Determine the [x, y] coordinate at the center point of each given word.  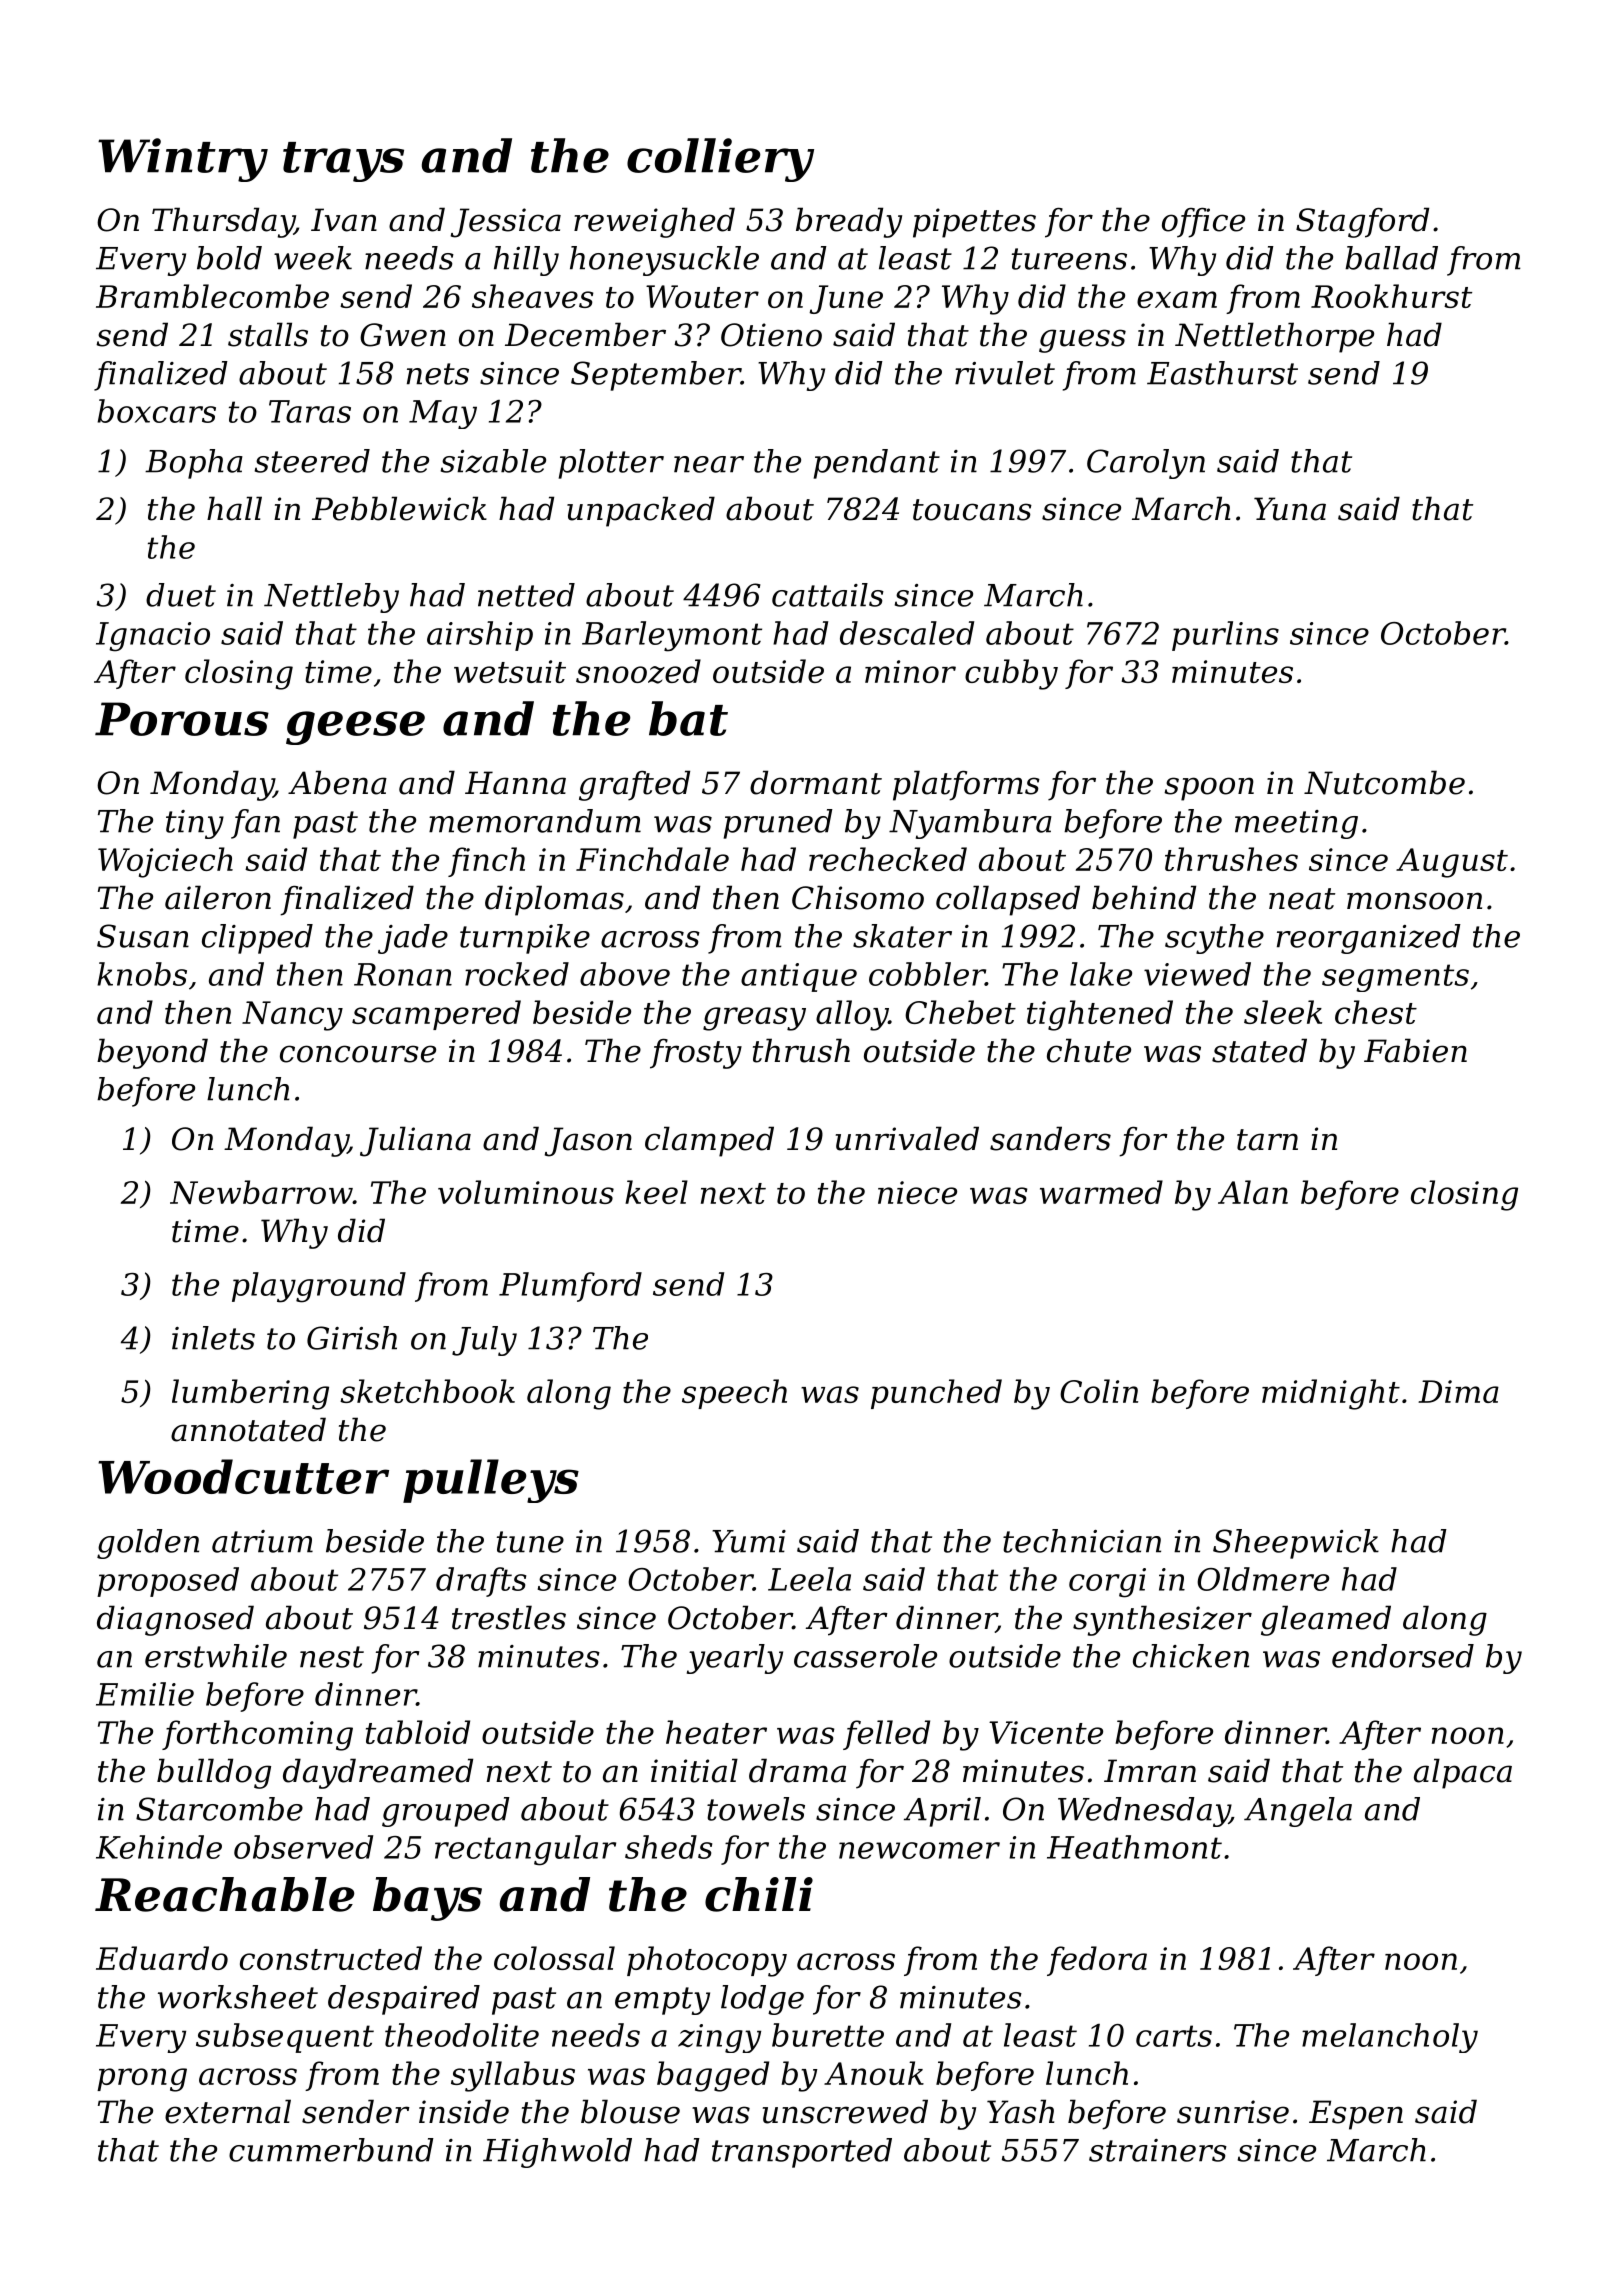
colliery [720, 160]
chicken [1191, 1656]
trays [343, 162]
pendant [877, 464]
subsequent [285, 2038]
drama [797, 1770]
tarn [1267, 1140]
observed [303, 1847]
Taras [310, 411]
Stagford [1362, 222]
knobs [142, 974]
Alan [1253, 1192]
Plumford [570, 1287]
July [484, 1341]
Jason [588, 1142]
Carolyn [1146, 464]
